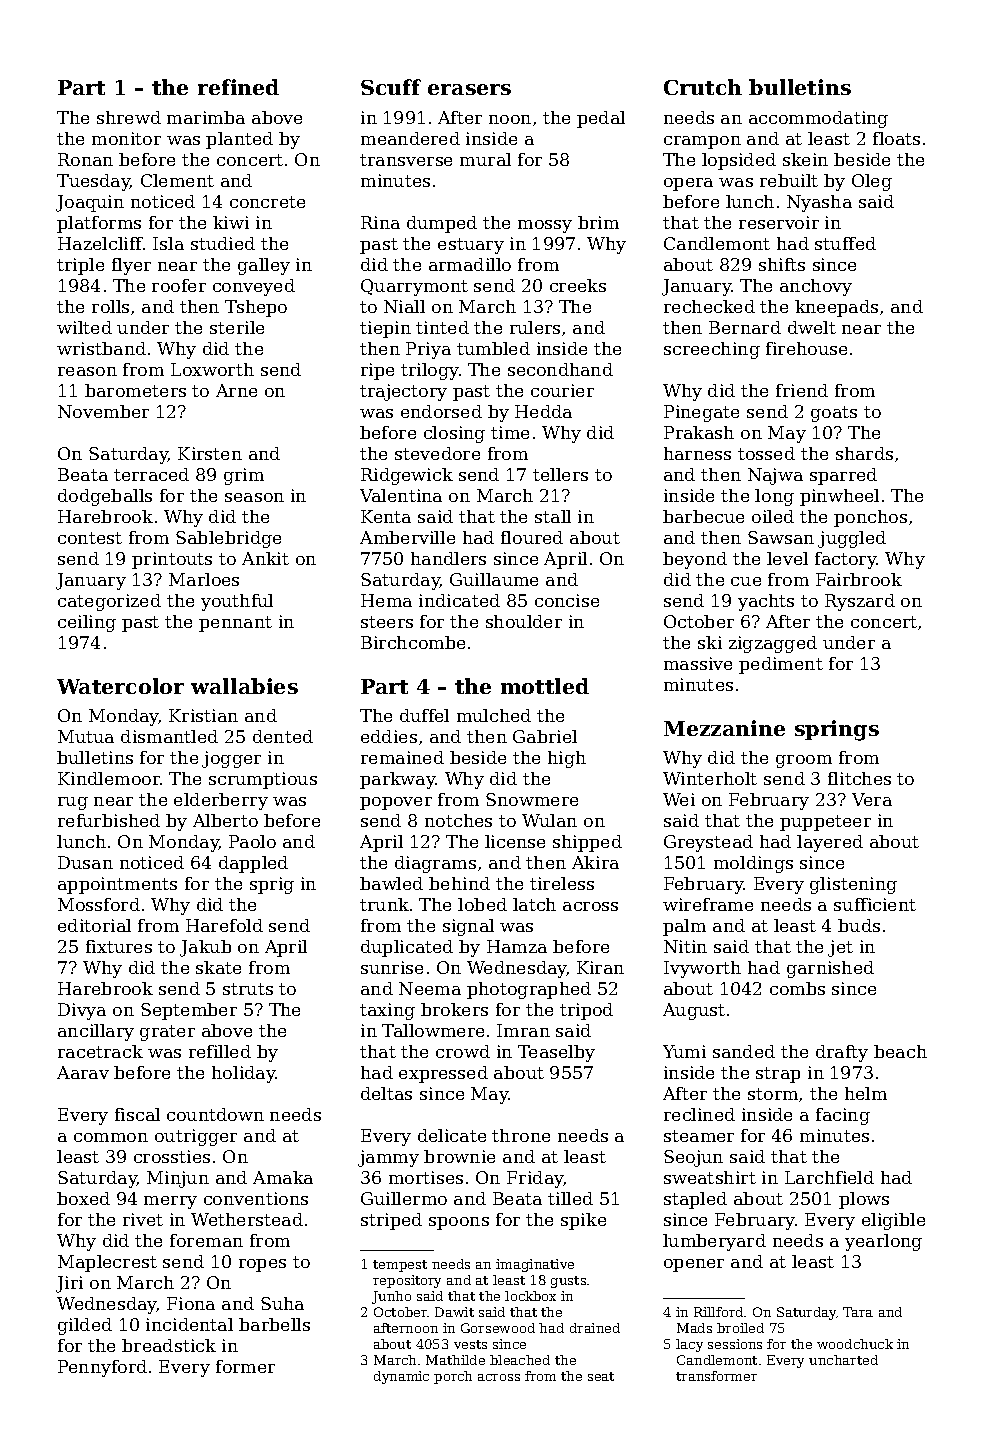 Image resolution: width=987 pixels, height=1430 pixels. Describe the element at coordinates (228, 539) in the screenshot. I see `Sablebridge` at that location.
